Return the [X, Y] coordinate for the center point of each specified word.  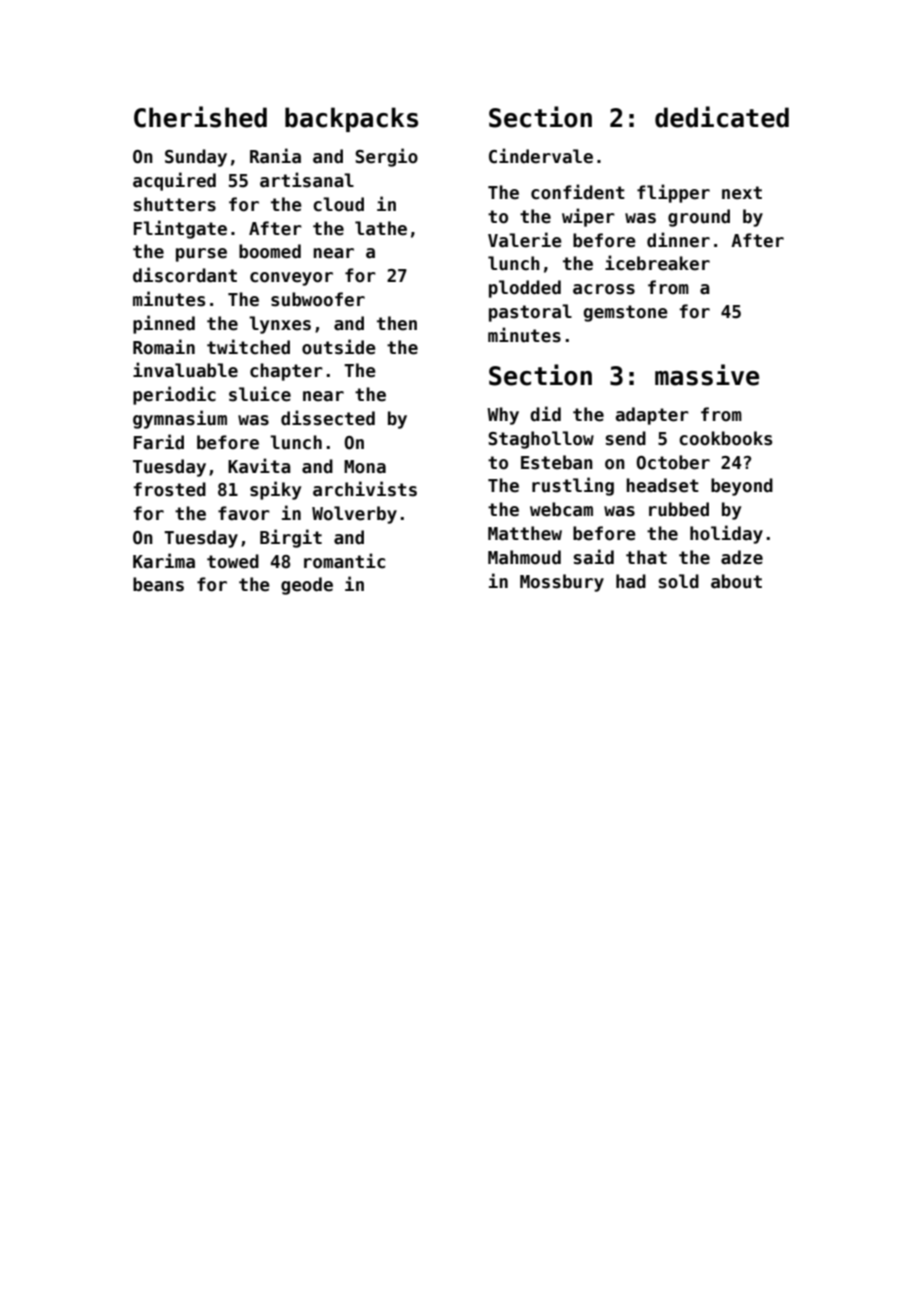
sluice [260, 394]
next [742, 193]
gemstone [626, 313]
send [626, 438]
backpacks [351, 119]
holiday [726, 534]
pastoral [530, 313]
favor [244, 513]
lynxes [280, 325]
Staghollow [541, 440]
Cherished [200, 117]
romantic [344, 561]
